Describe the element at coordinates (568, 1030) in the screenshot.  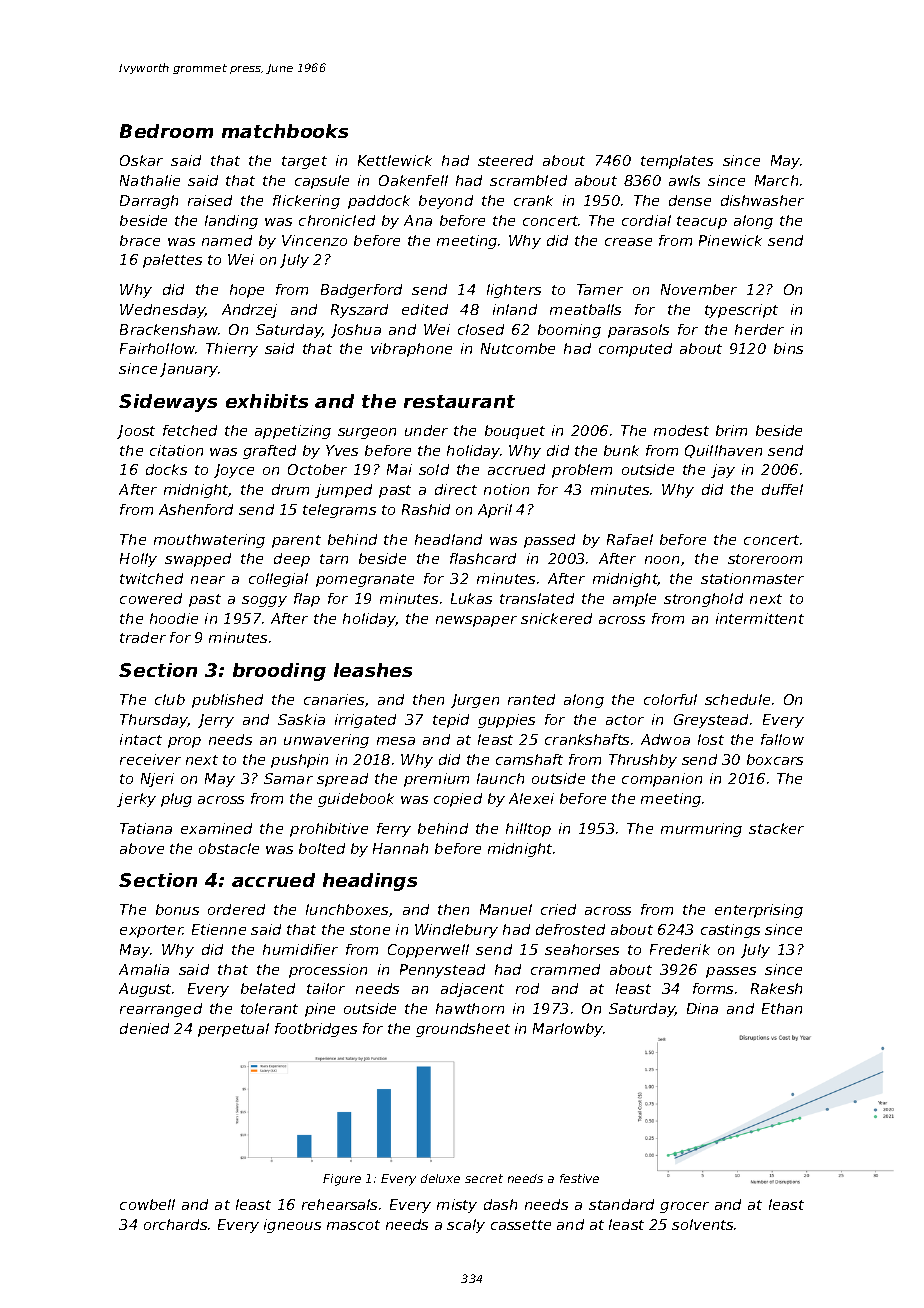
I see `Marlowby` at that location.
